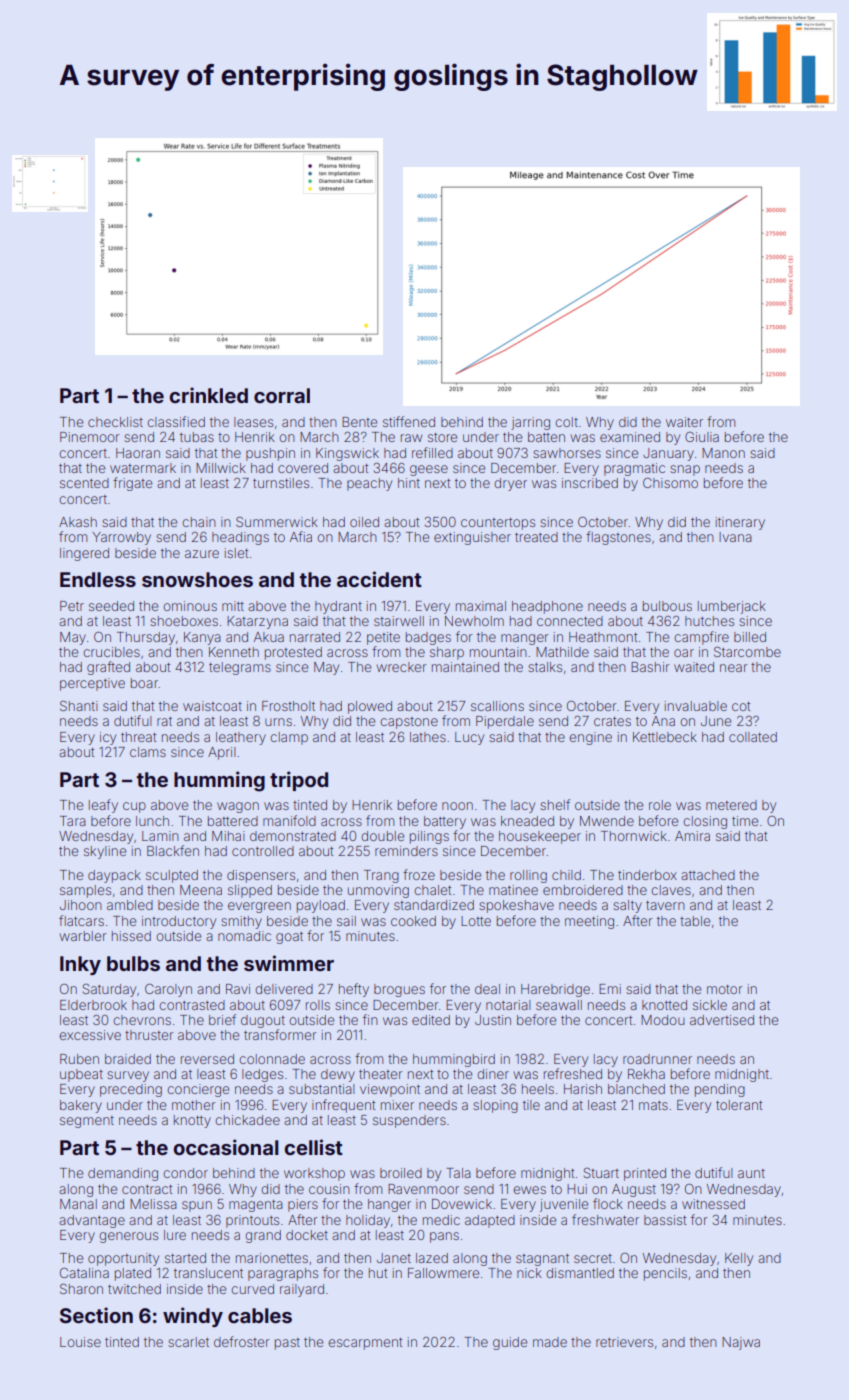  What do you see at coordinates (684, 422) in the screenshot?
I see `waiter` at bounding box center [684, 422].
